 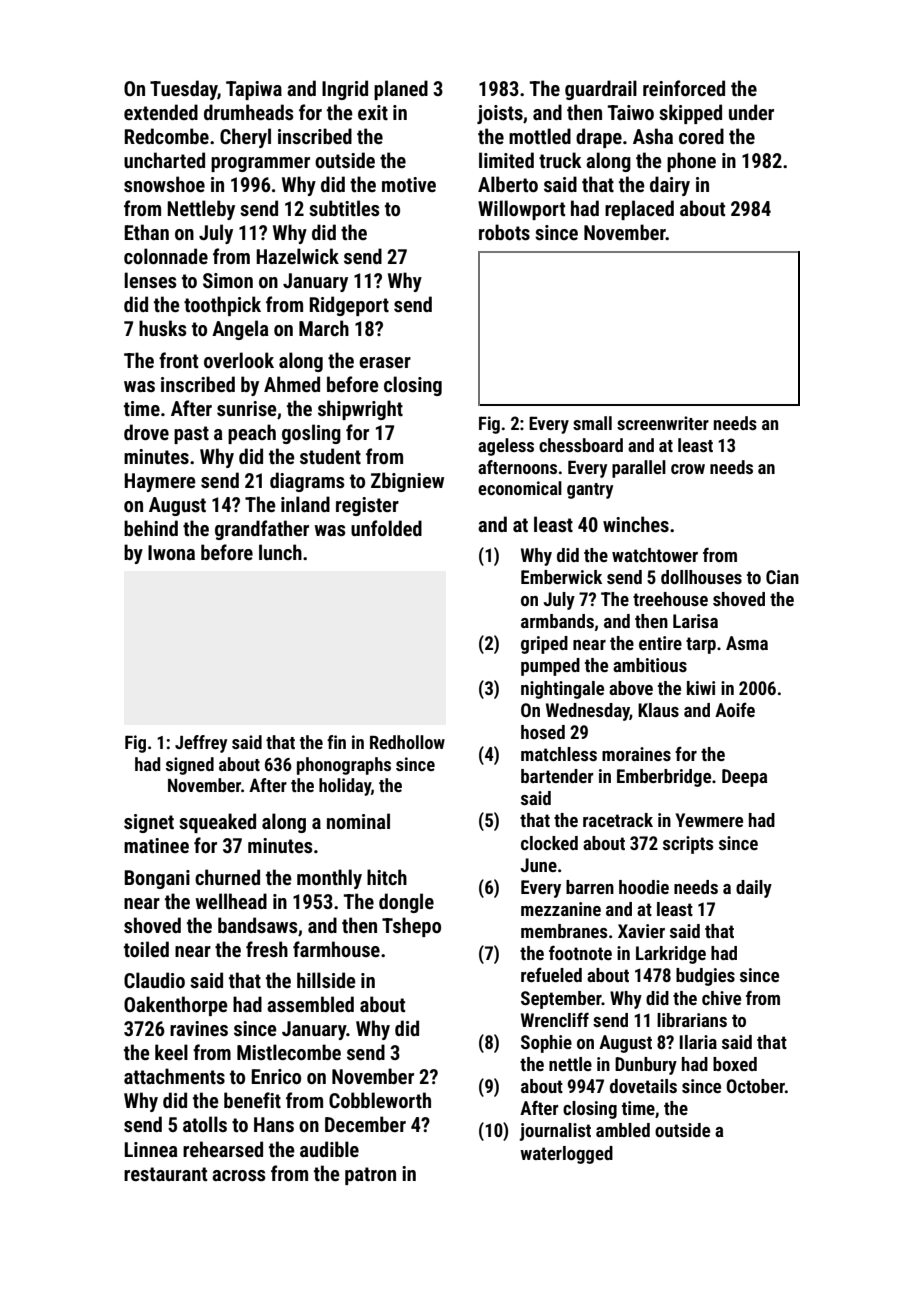 What do you see at coordinates (380, 1100) in the screenshot?
I see `Cobbleworth` at bounding box center [380, 1100].
